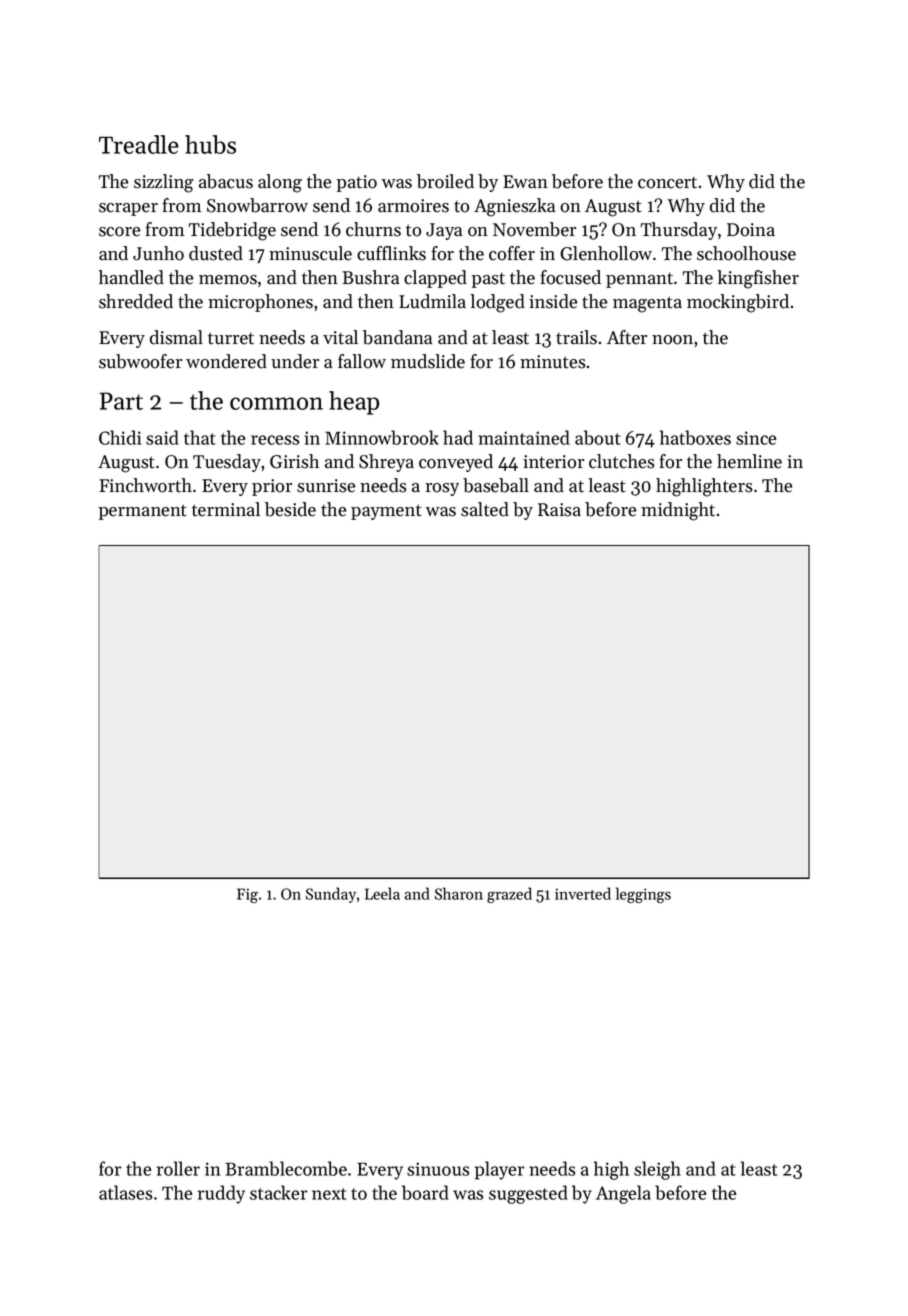 The image size is (908, 1316). What do you see at coordinates (643, 895) in the image?
I see `leggings` at bounding box center [643, 895].
